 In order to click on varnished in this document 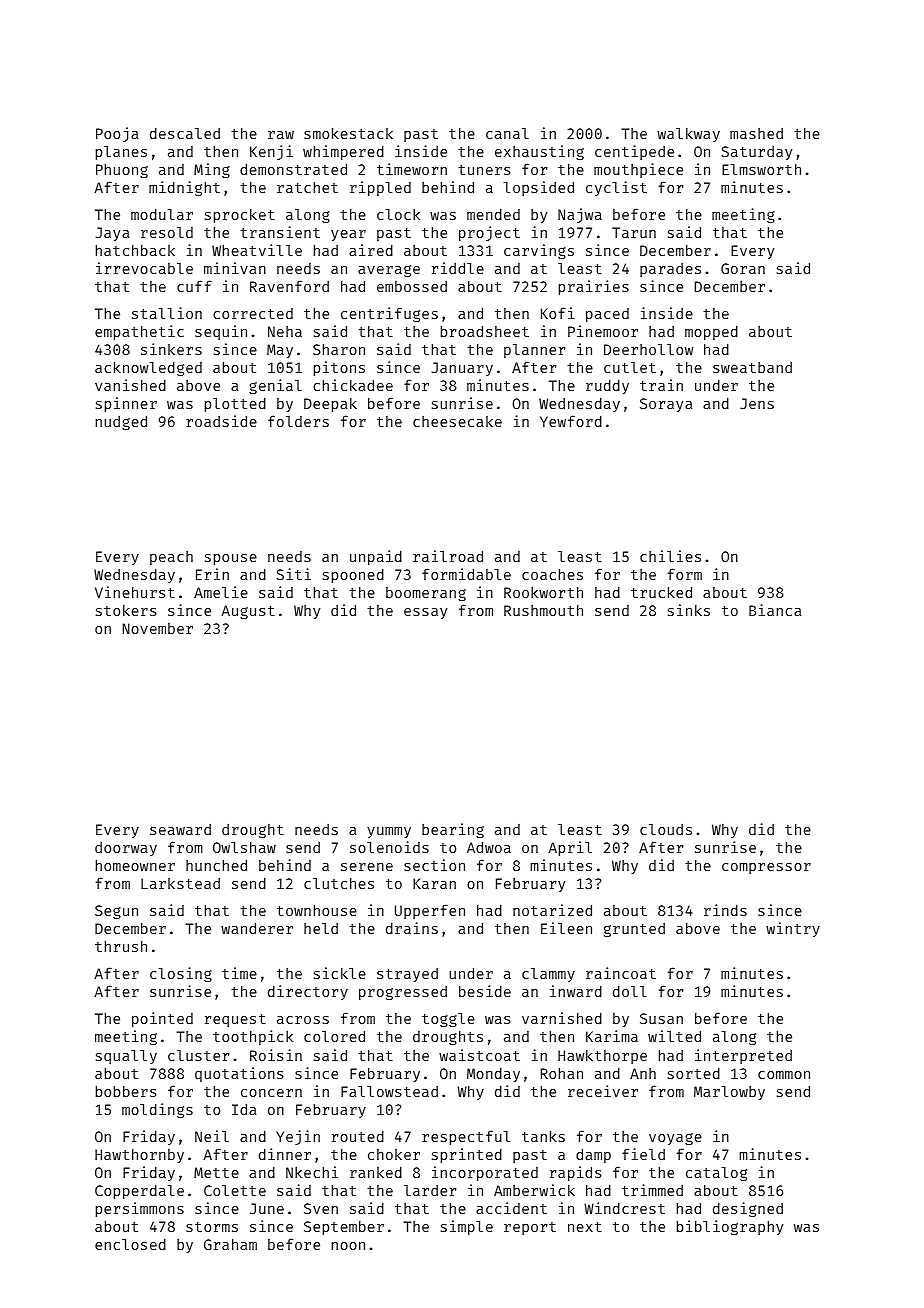, I will do `click(562, 1018)`.
